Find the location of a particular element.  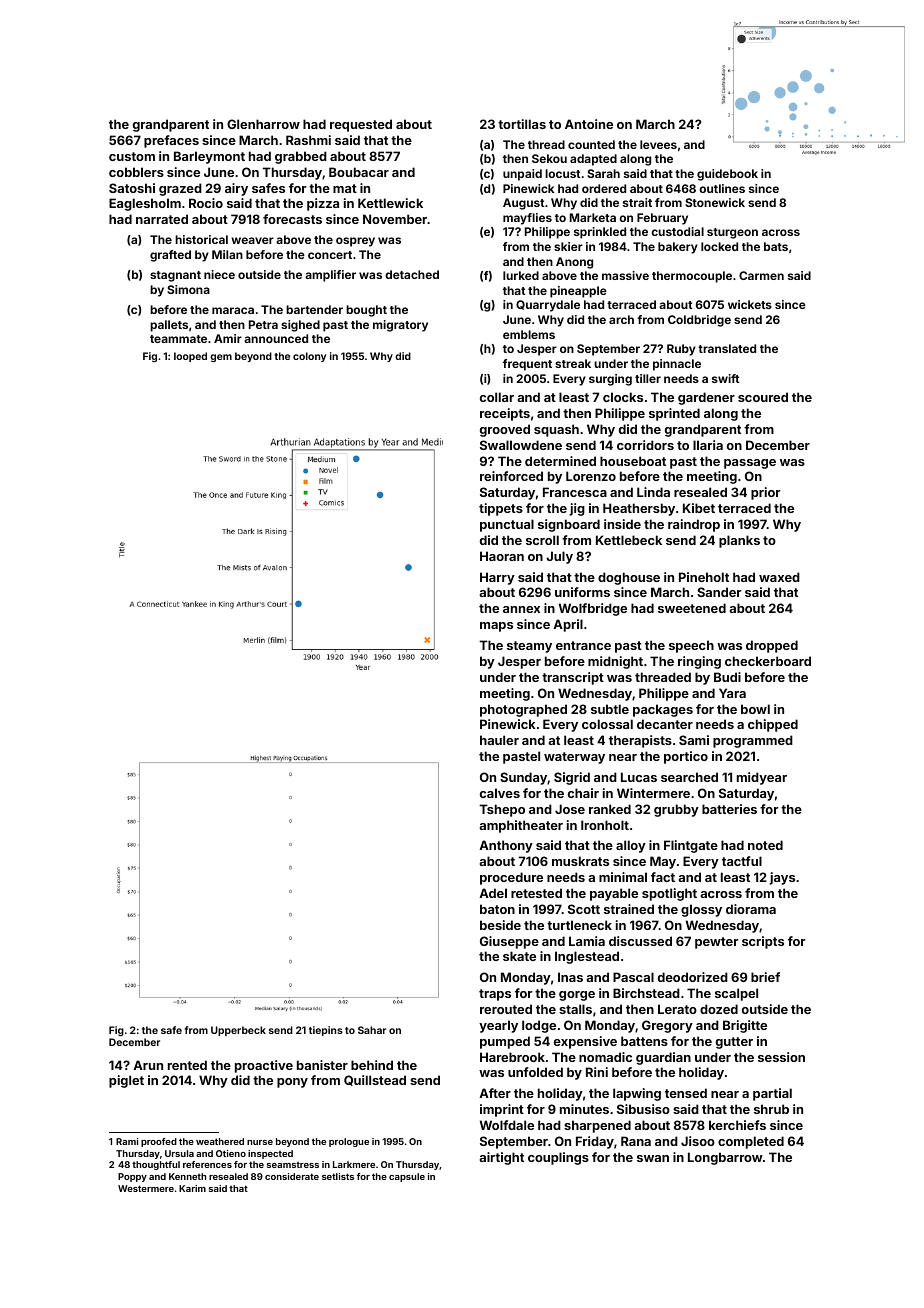

traps is located at coordinates (495, 995).
